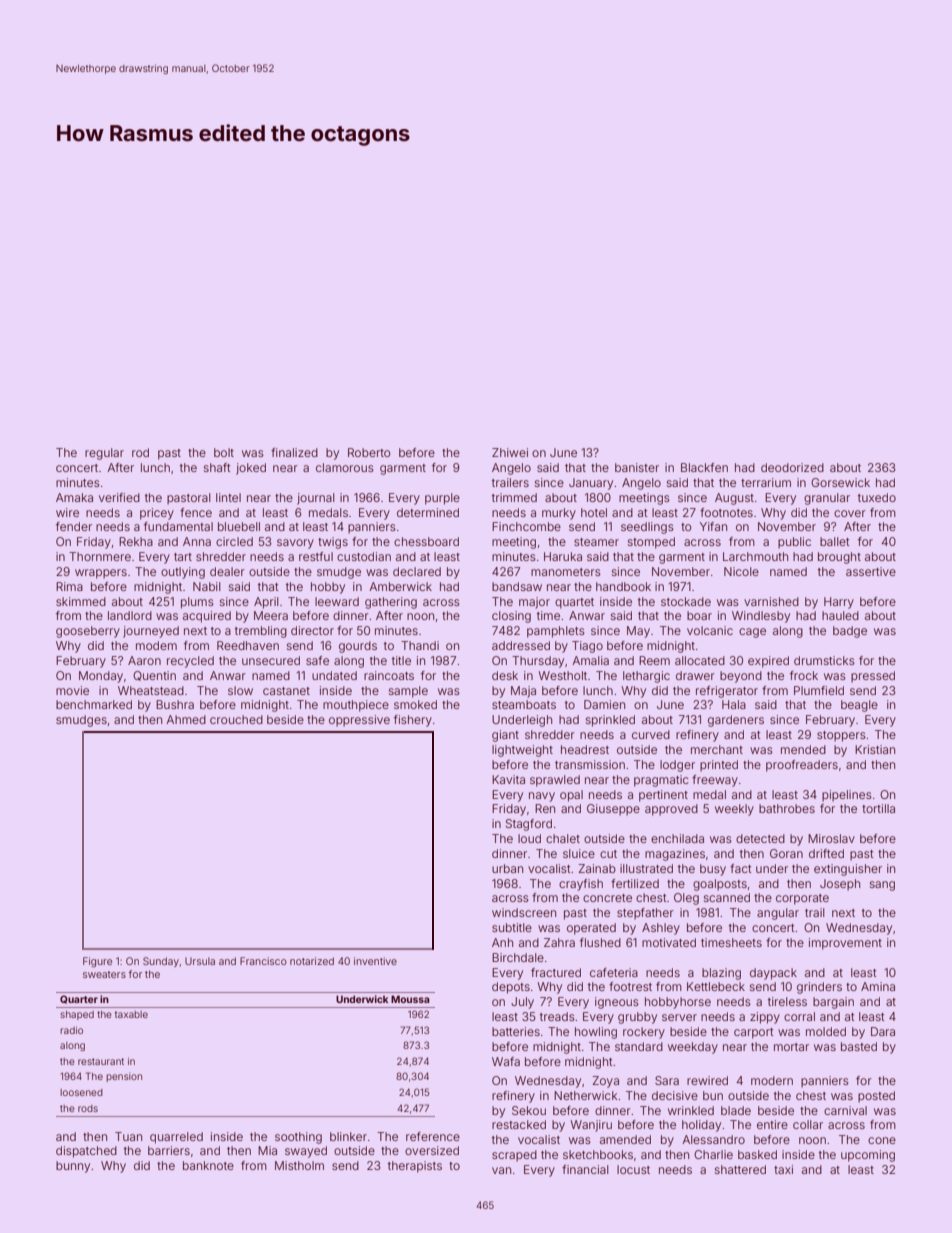 This screenshot has width=952, height=1233. I want to click on Miroslav, so click(831, 838).
